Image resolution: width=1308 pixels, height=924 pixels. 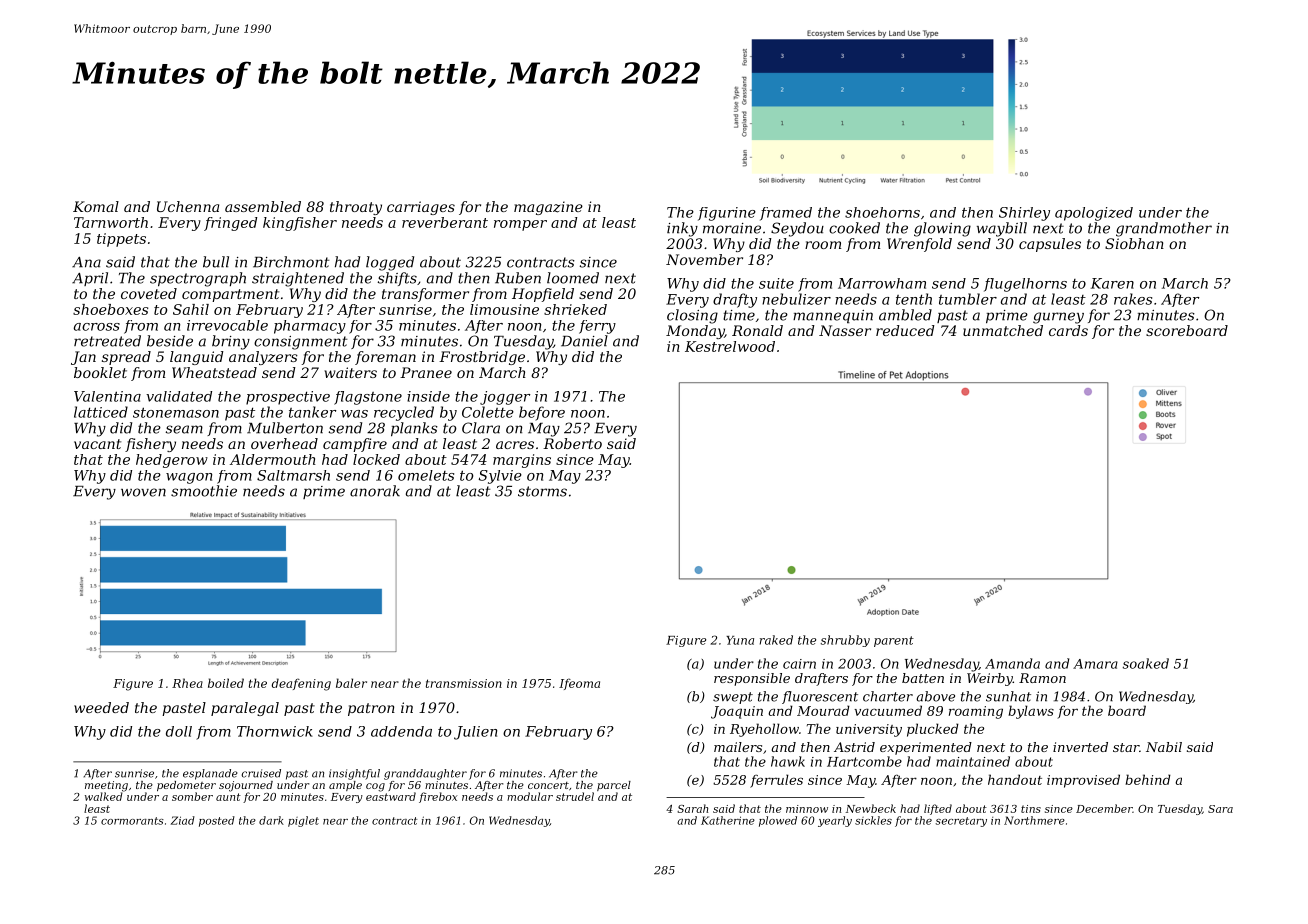 What do you see at coordinates (500, 477) in the document?
I see `Sylvie` at bounding box center [500, 477].
